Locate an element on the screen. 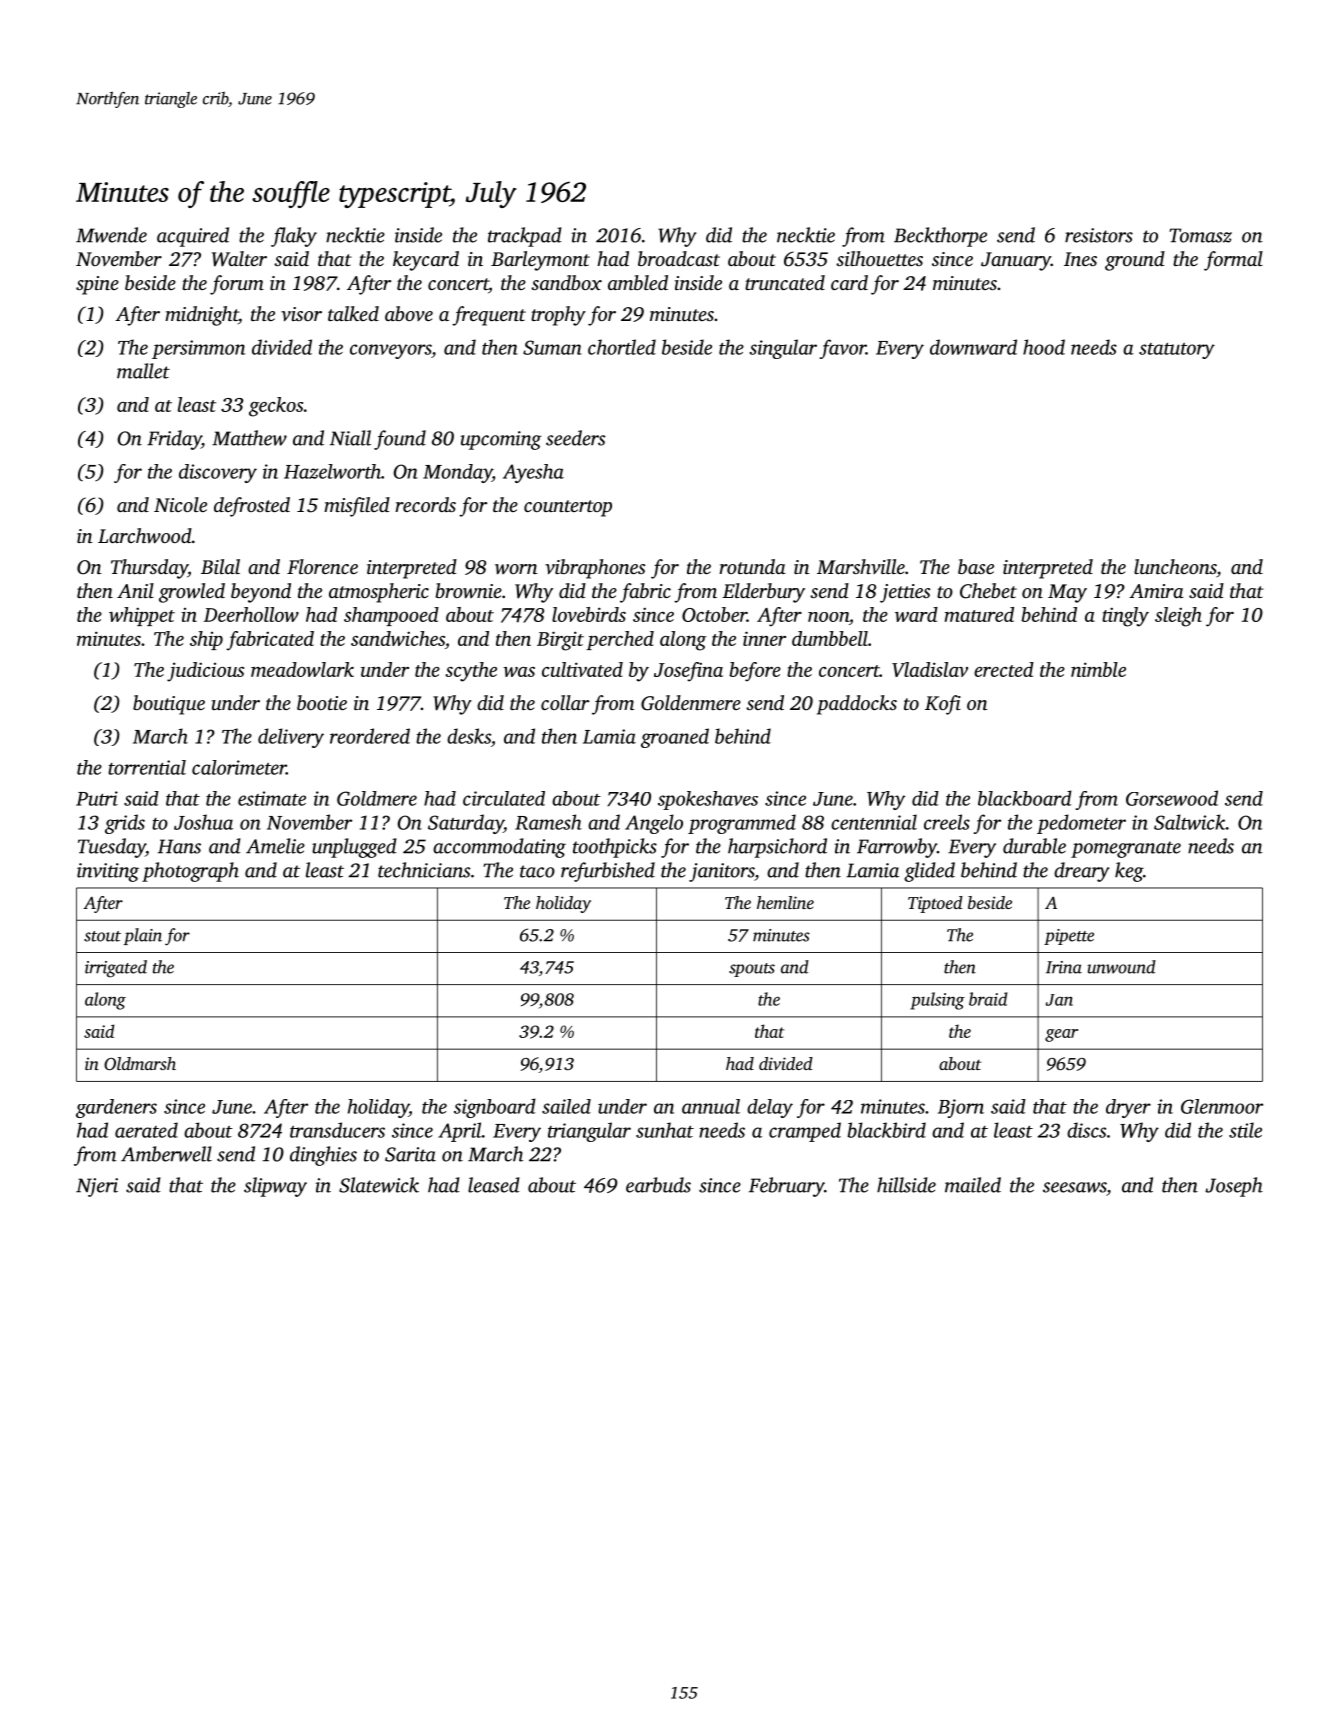  Njeri is located at coordinates (97, 1187).
